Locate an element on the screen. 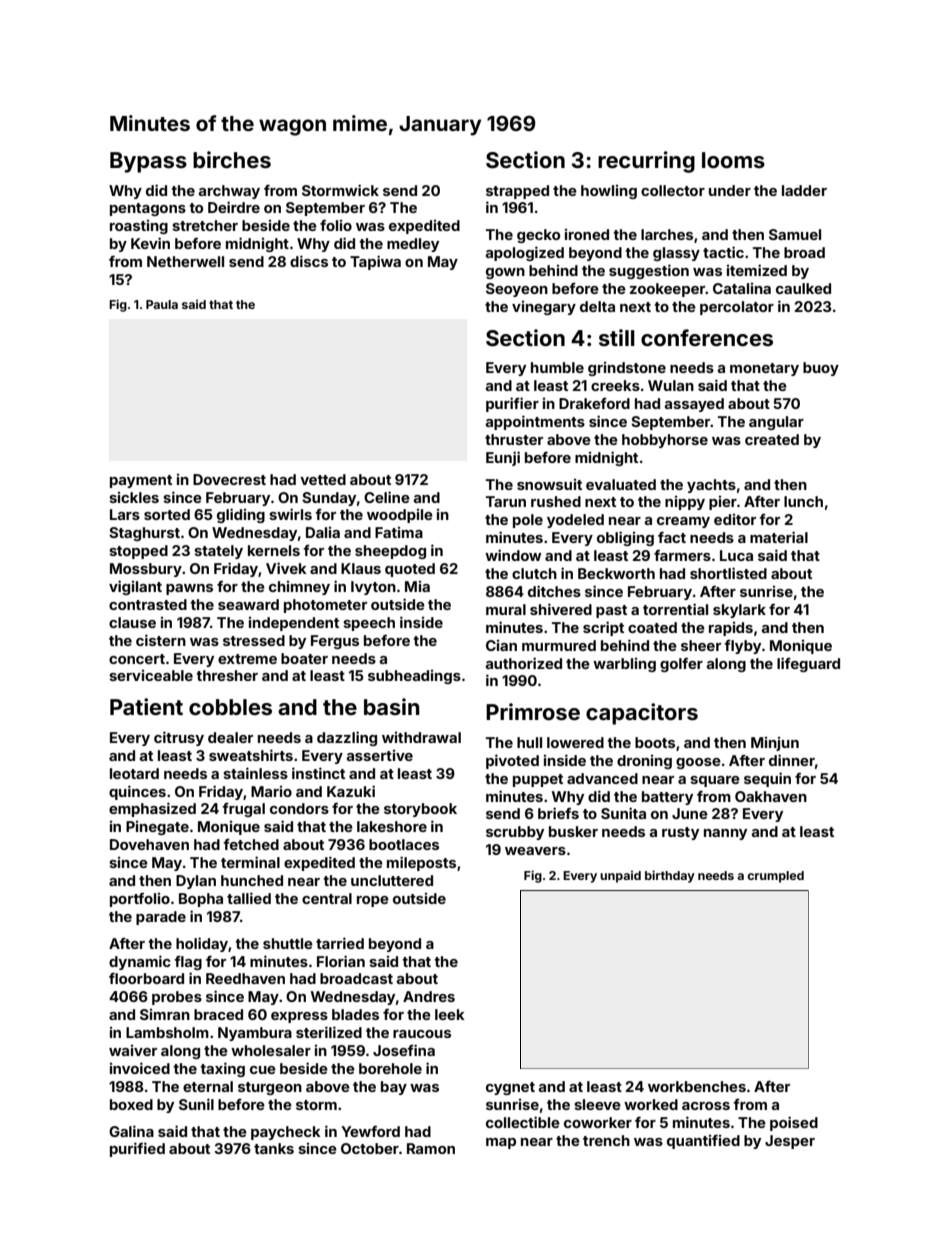  Bypass is located at coordinates (148, 162).
